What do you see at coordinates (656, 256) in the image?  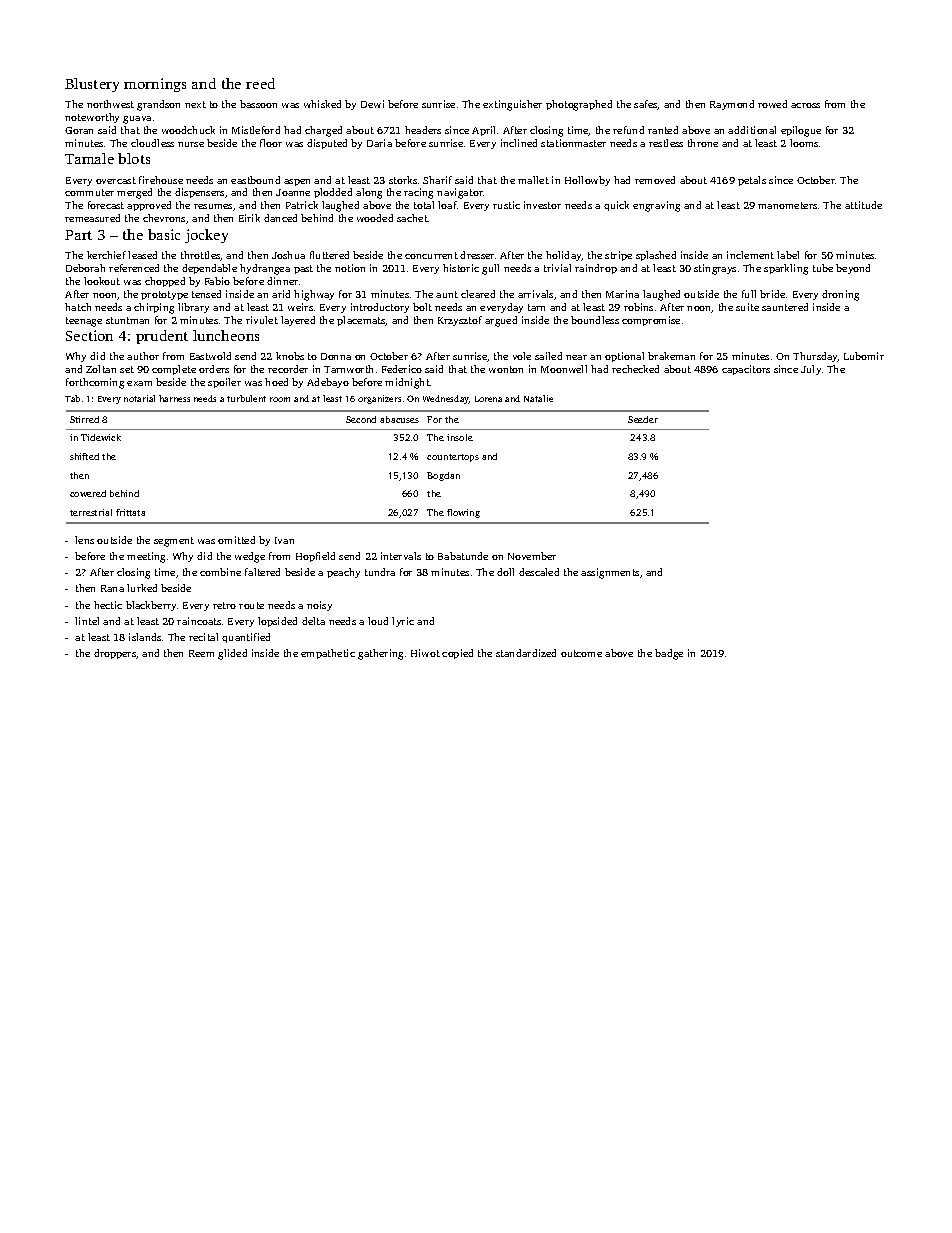 I see `splashed` at bounding box center [656, 256].
